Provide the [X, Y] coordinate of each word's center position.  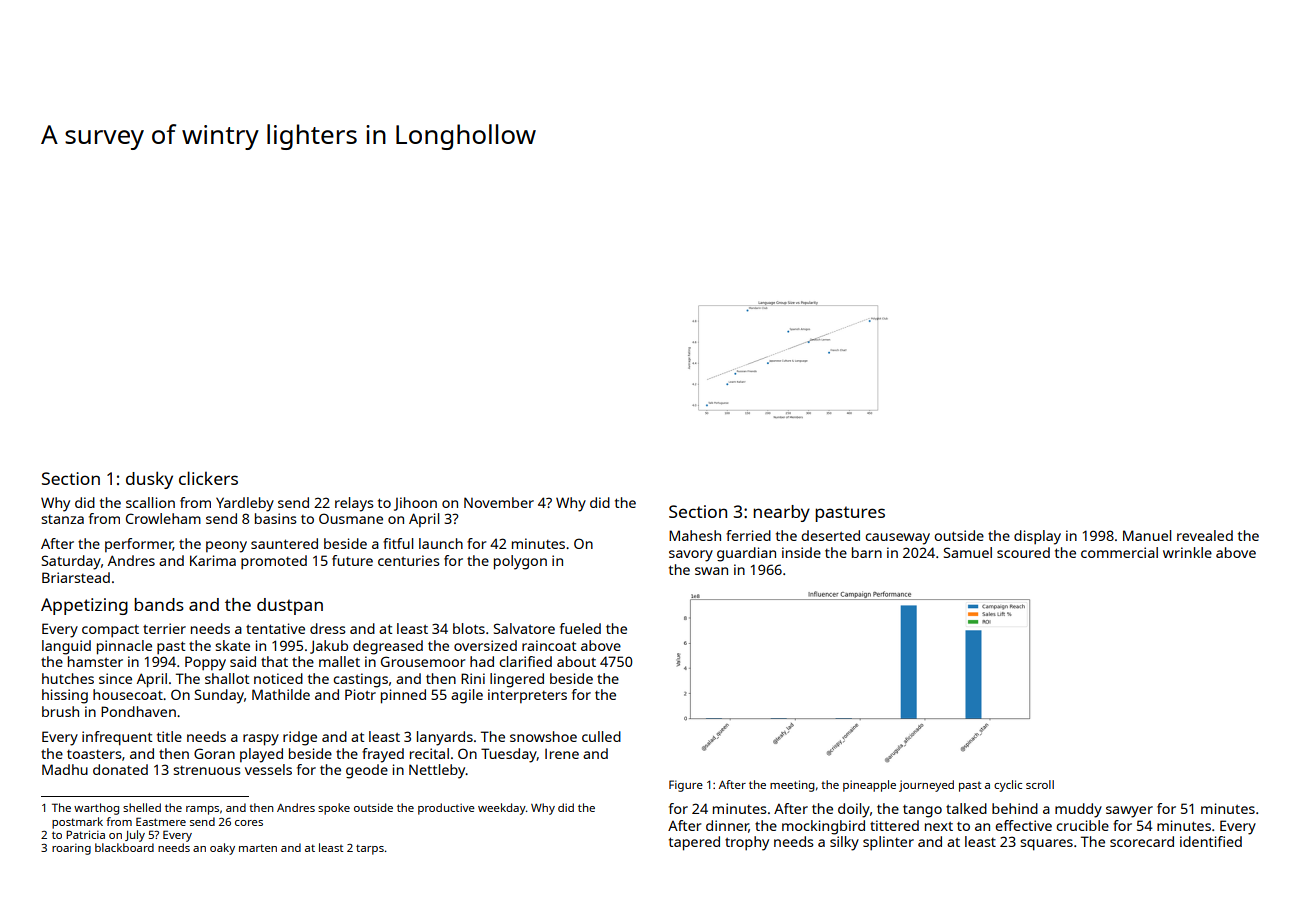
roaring [71, 849]
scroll [1040, 784]
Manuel [1147, 535]
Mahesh [695, 535]
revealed [1205, 535]
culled [601, 736]
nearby [781, 513]
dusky [149, 480]
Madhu [65, 769]
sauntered [284, 543]
